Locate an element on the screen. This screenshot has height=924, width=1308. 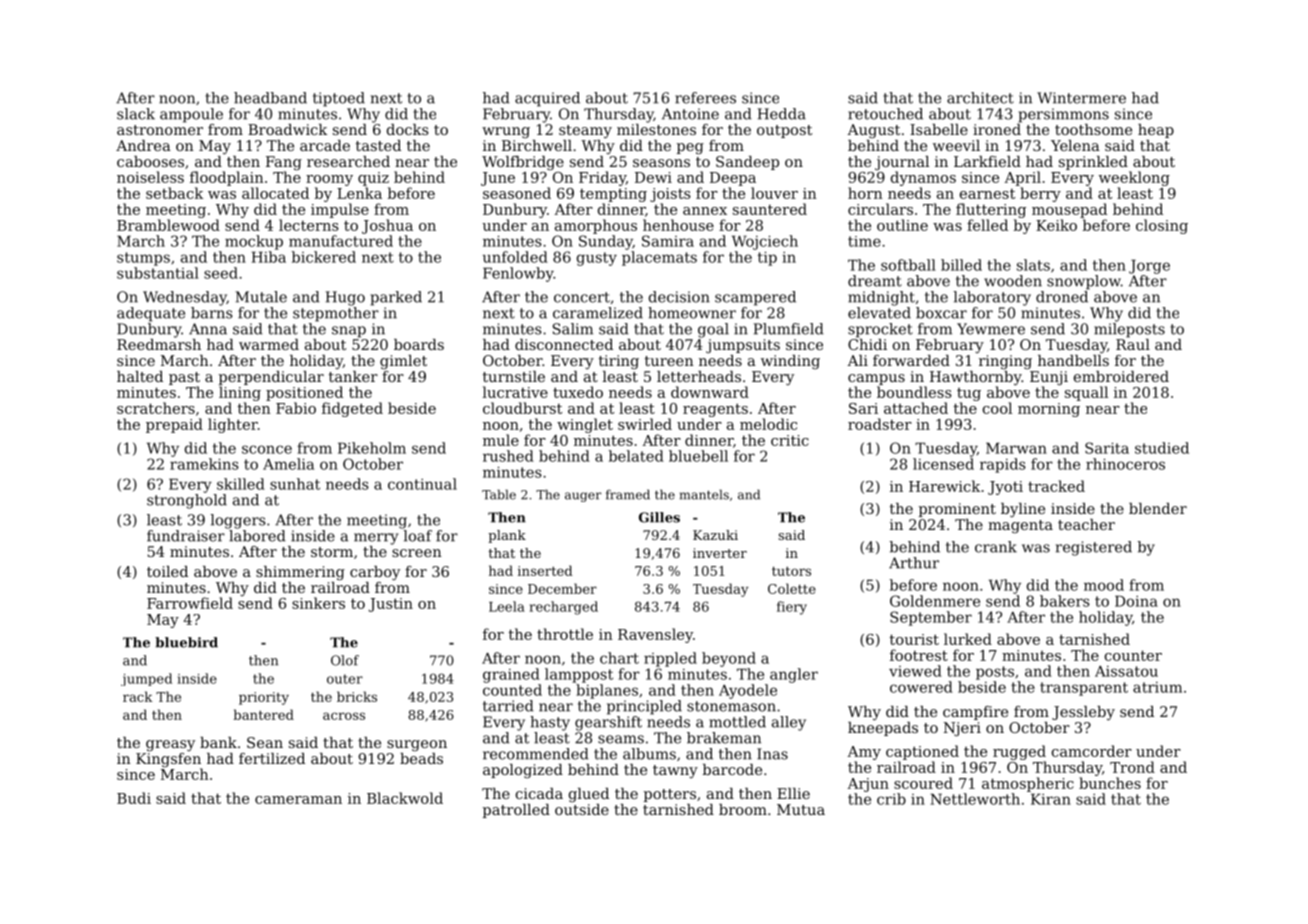
Blackwold is located at coordinates (405, 798).
